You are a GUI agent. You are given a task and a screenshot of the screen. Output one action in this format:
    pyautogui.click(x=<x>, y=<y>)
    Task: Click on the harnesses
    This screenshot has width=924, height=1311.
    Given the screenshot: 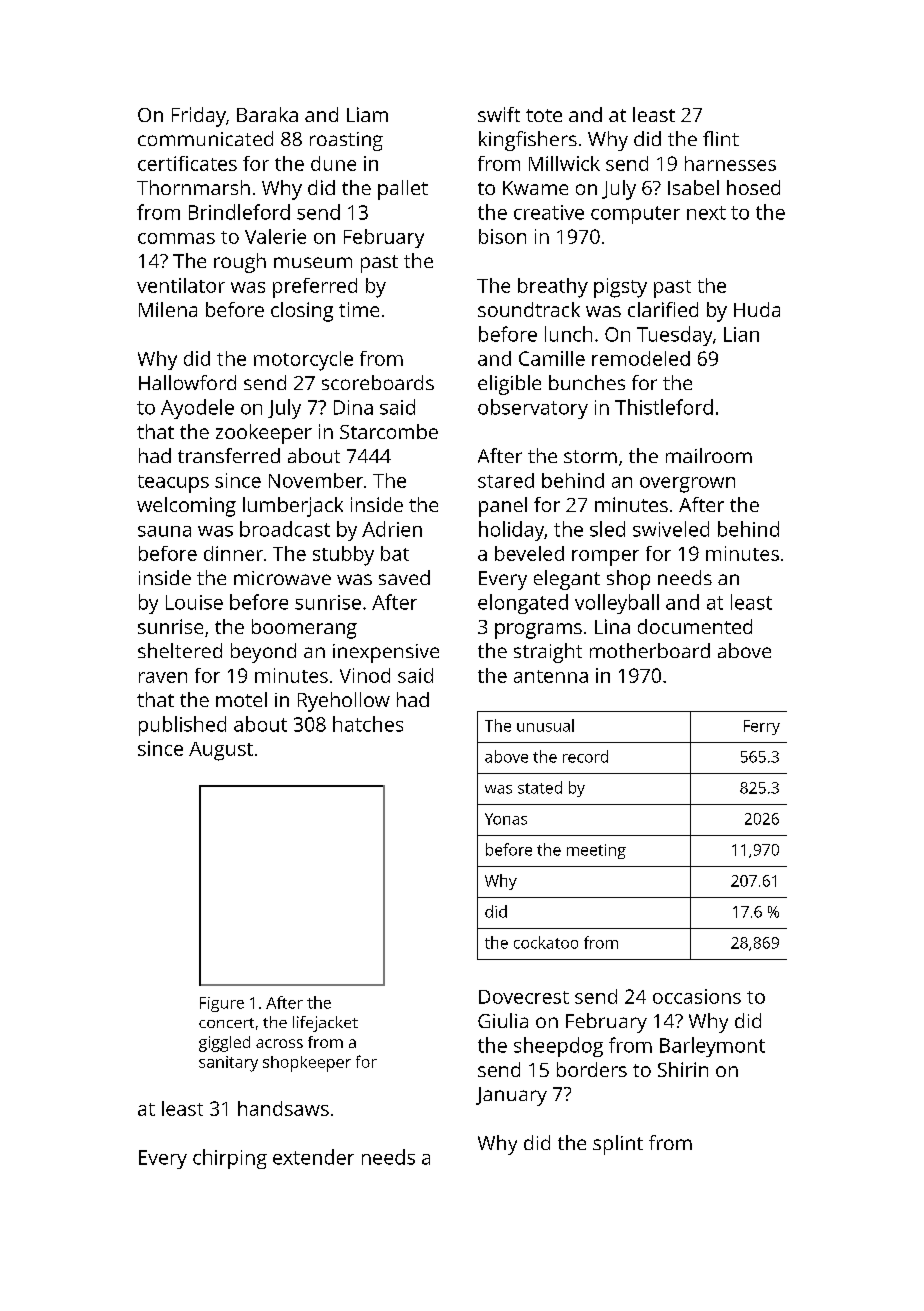 What is the action you would take?
    pyautogui.click(x=730, y=163)
